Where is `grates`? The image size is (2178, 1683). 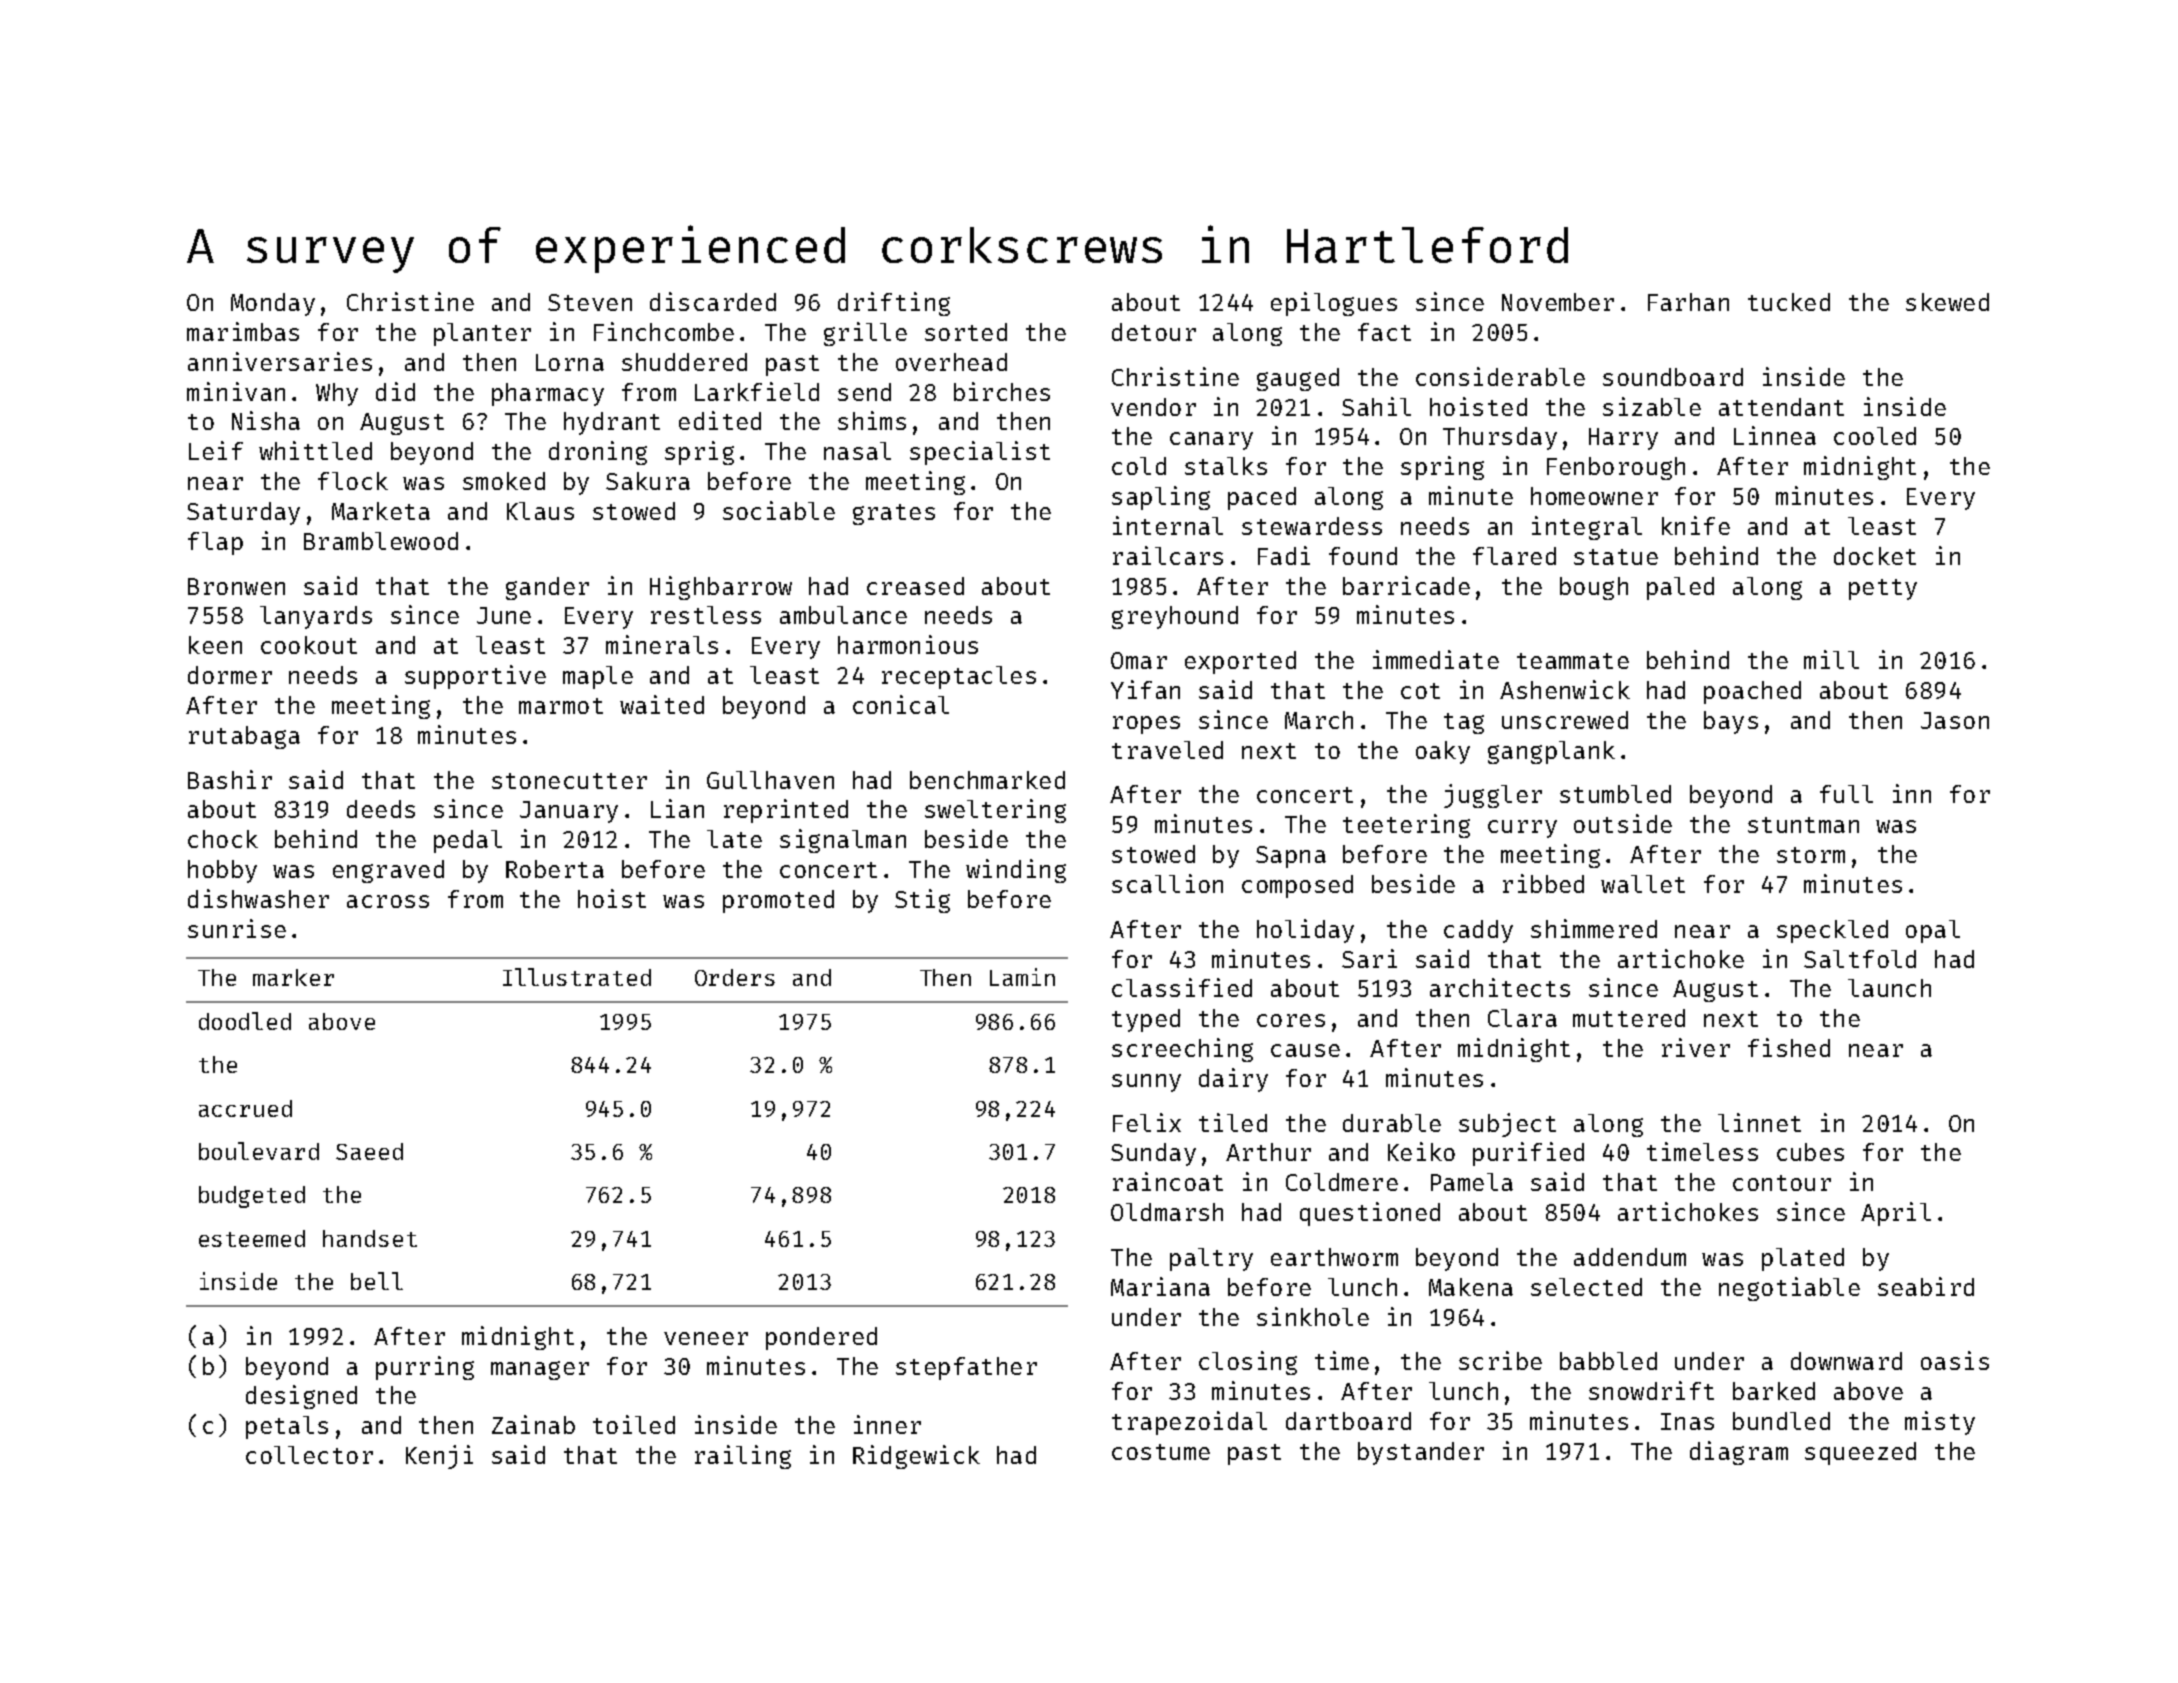 grates is located at coordinates (894, 514).
